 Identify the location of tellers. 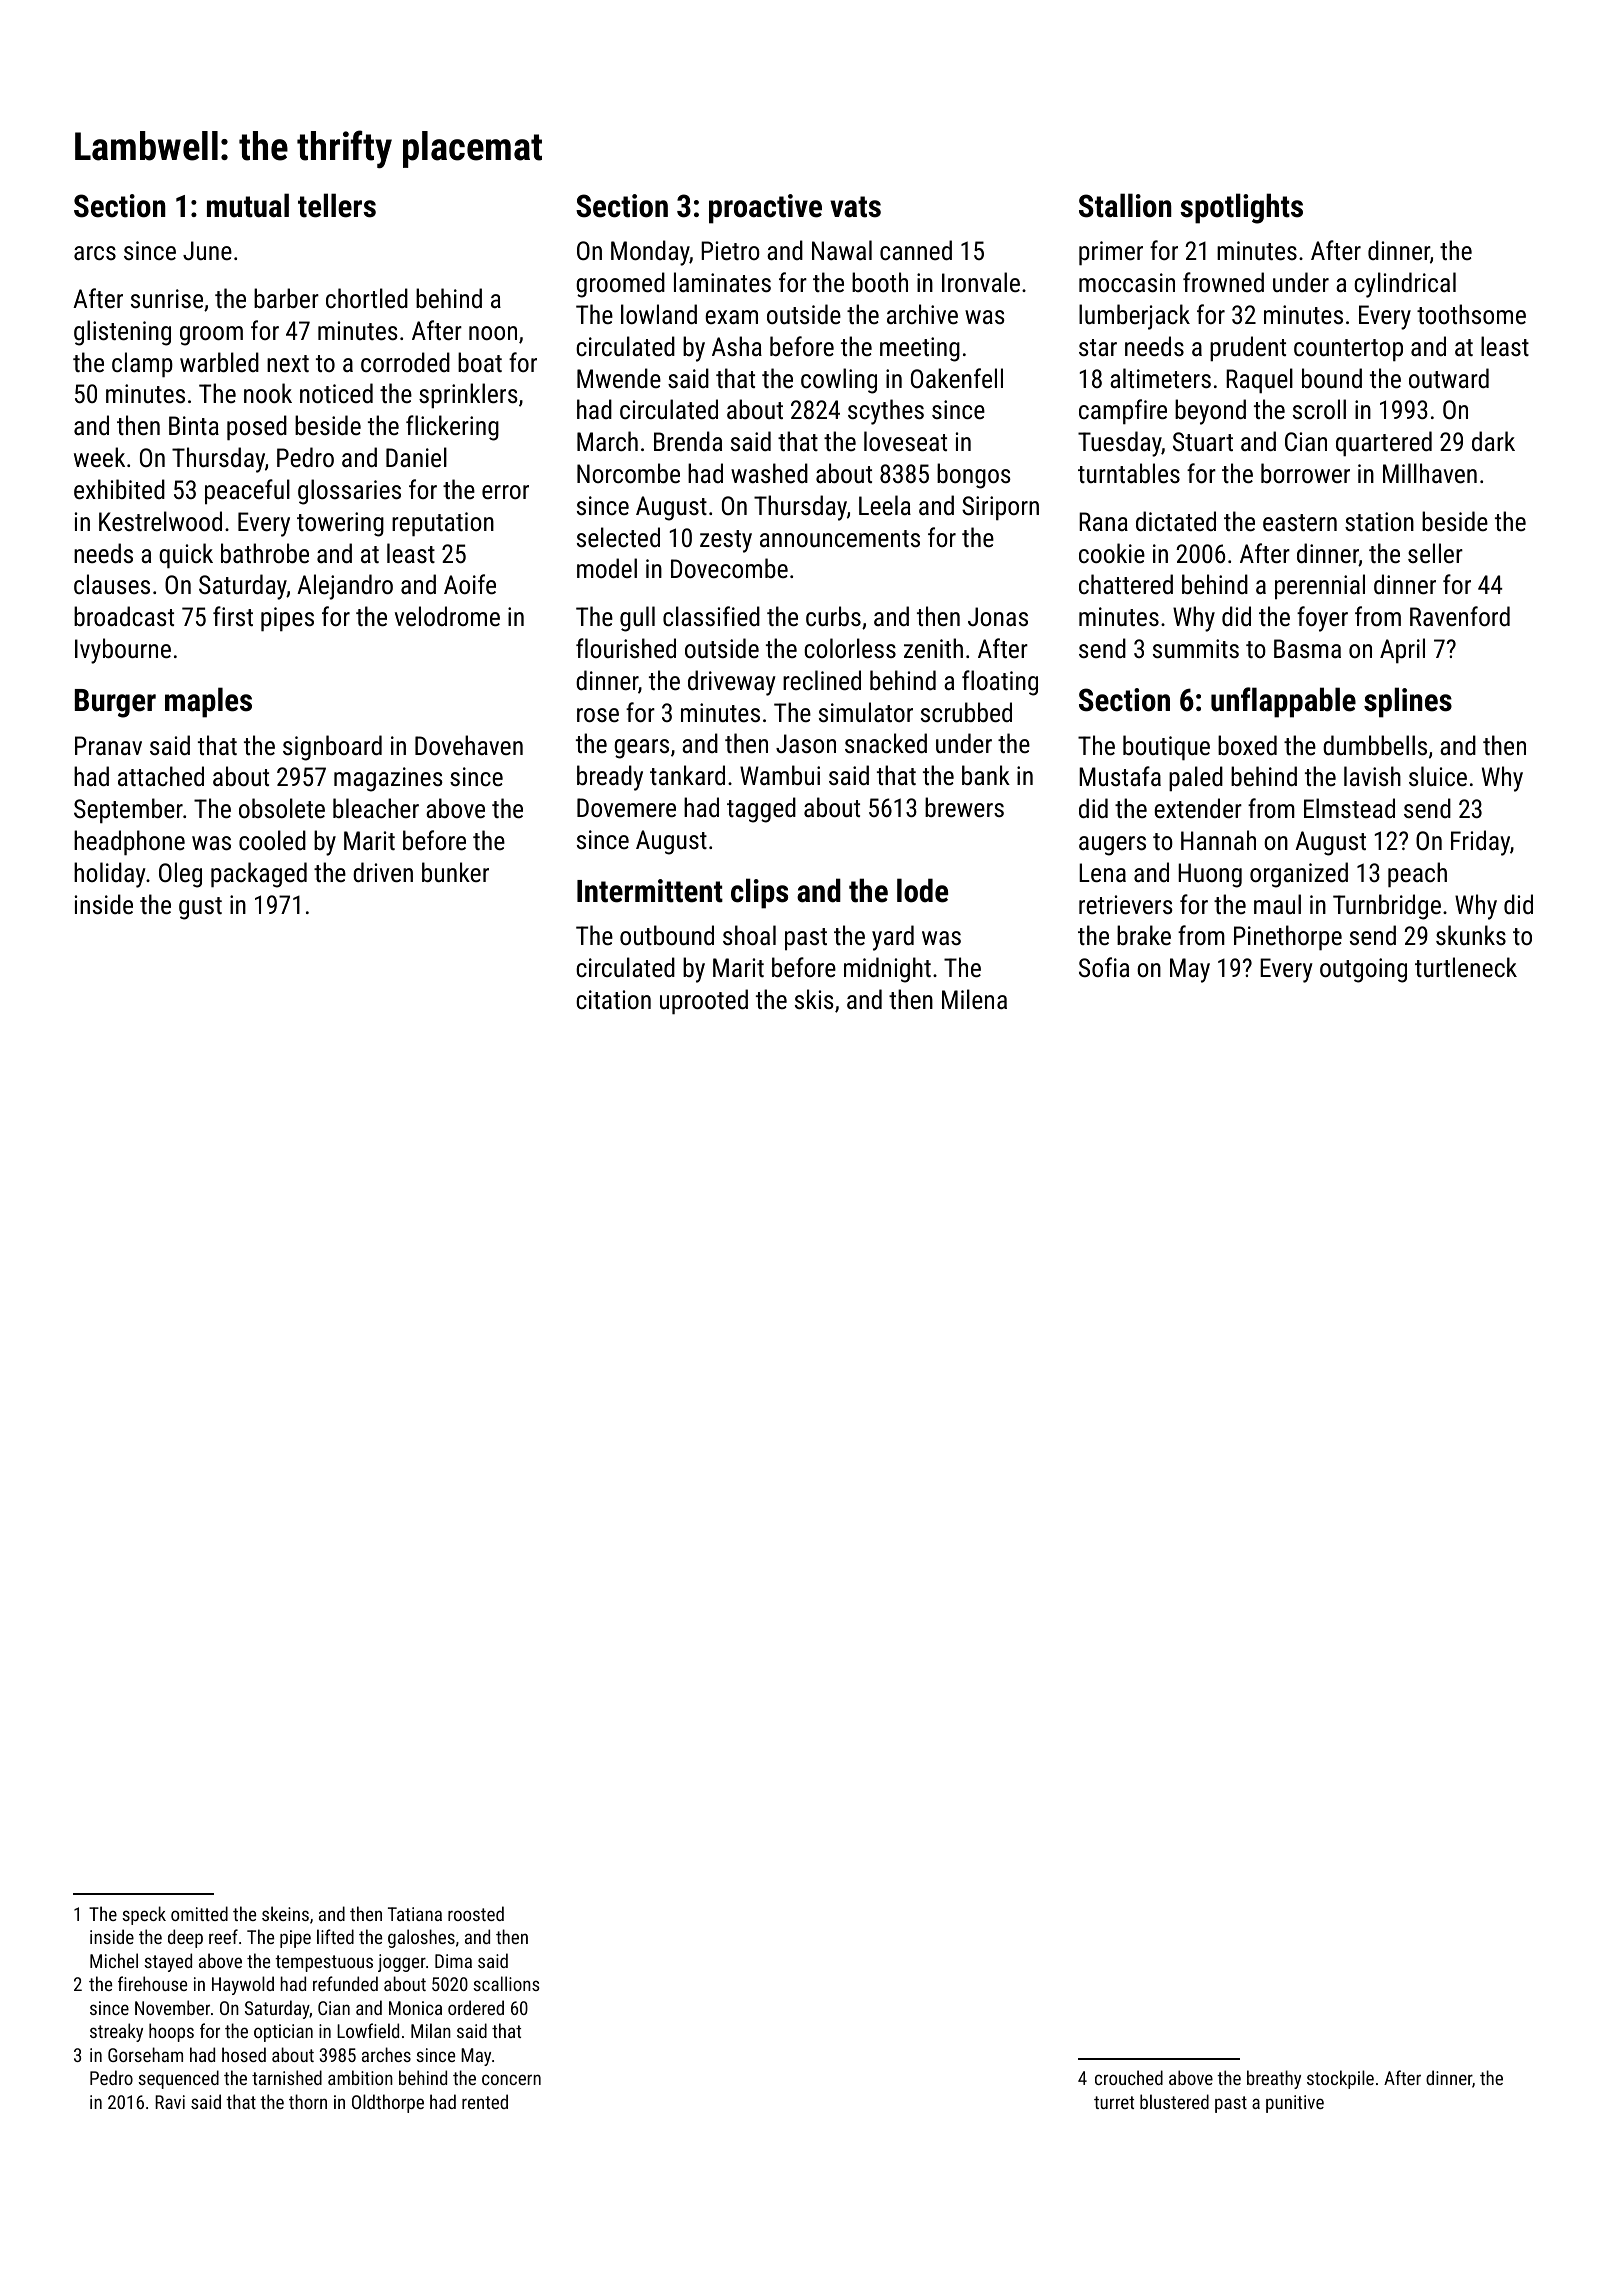
(337, 205).
